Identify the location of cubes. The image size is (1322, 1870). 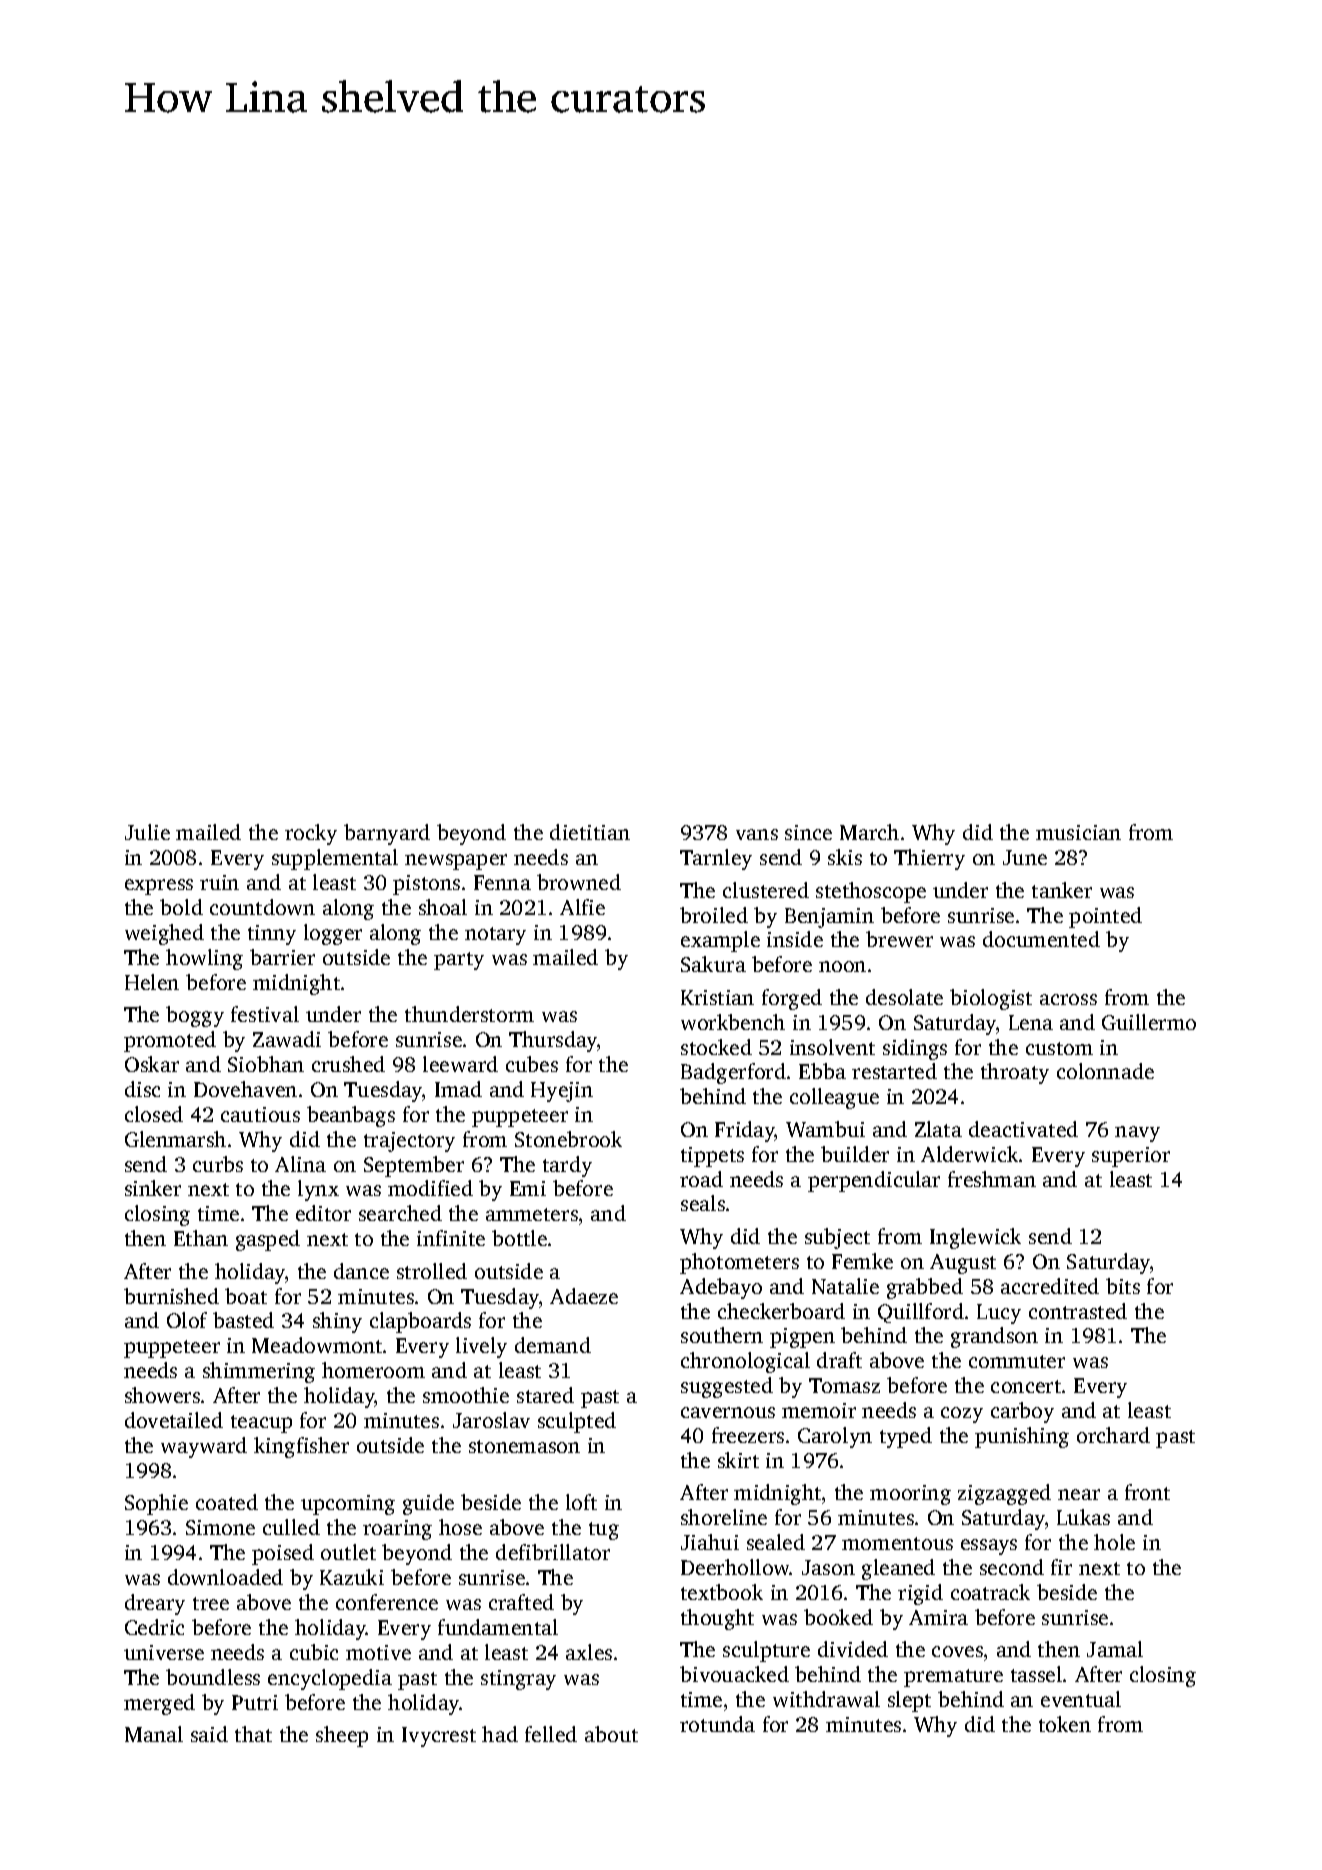
(532, 1064).
